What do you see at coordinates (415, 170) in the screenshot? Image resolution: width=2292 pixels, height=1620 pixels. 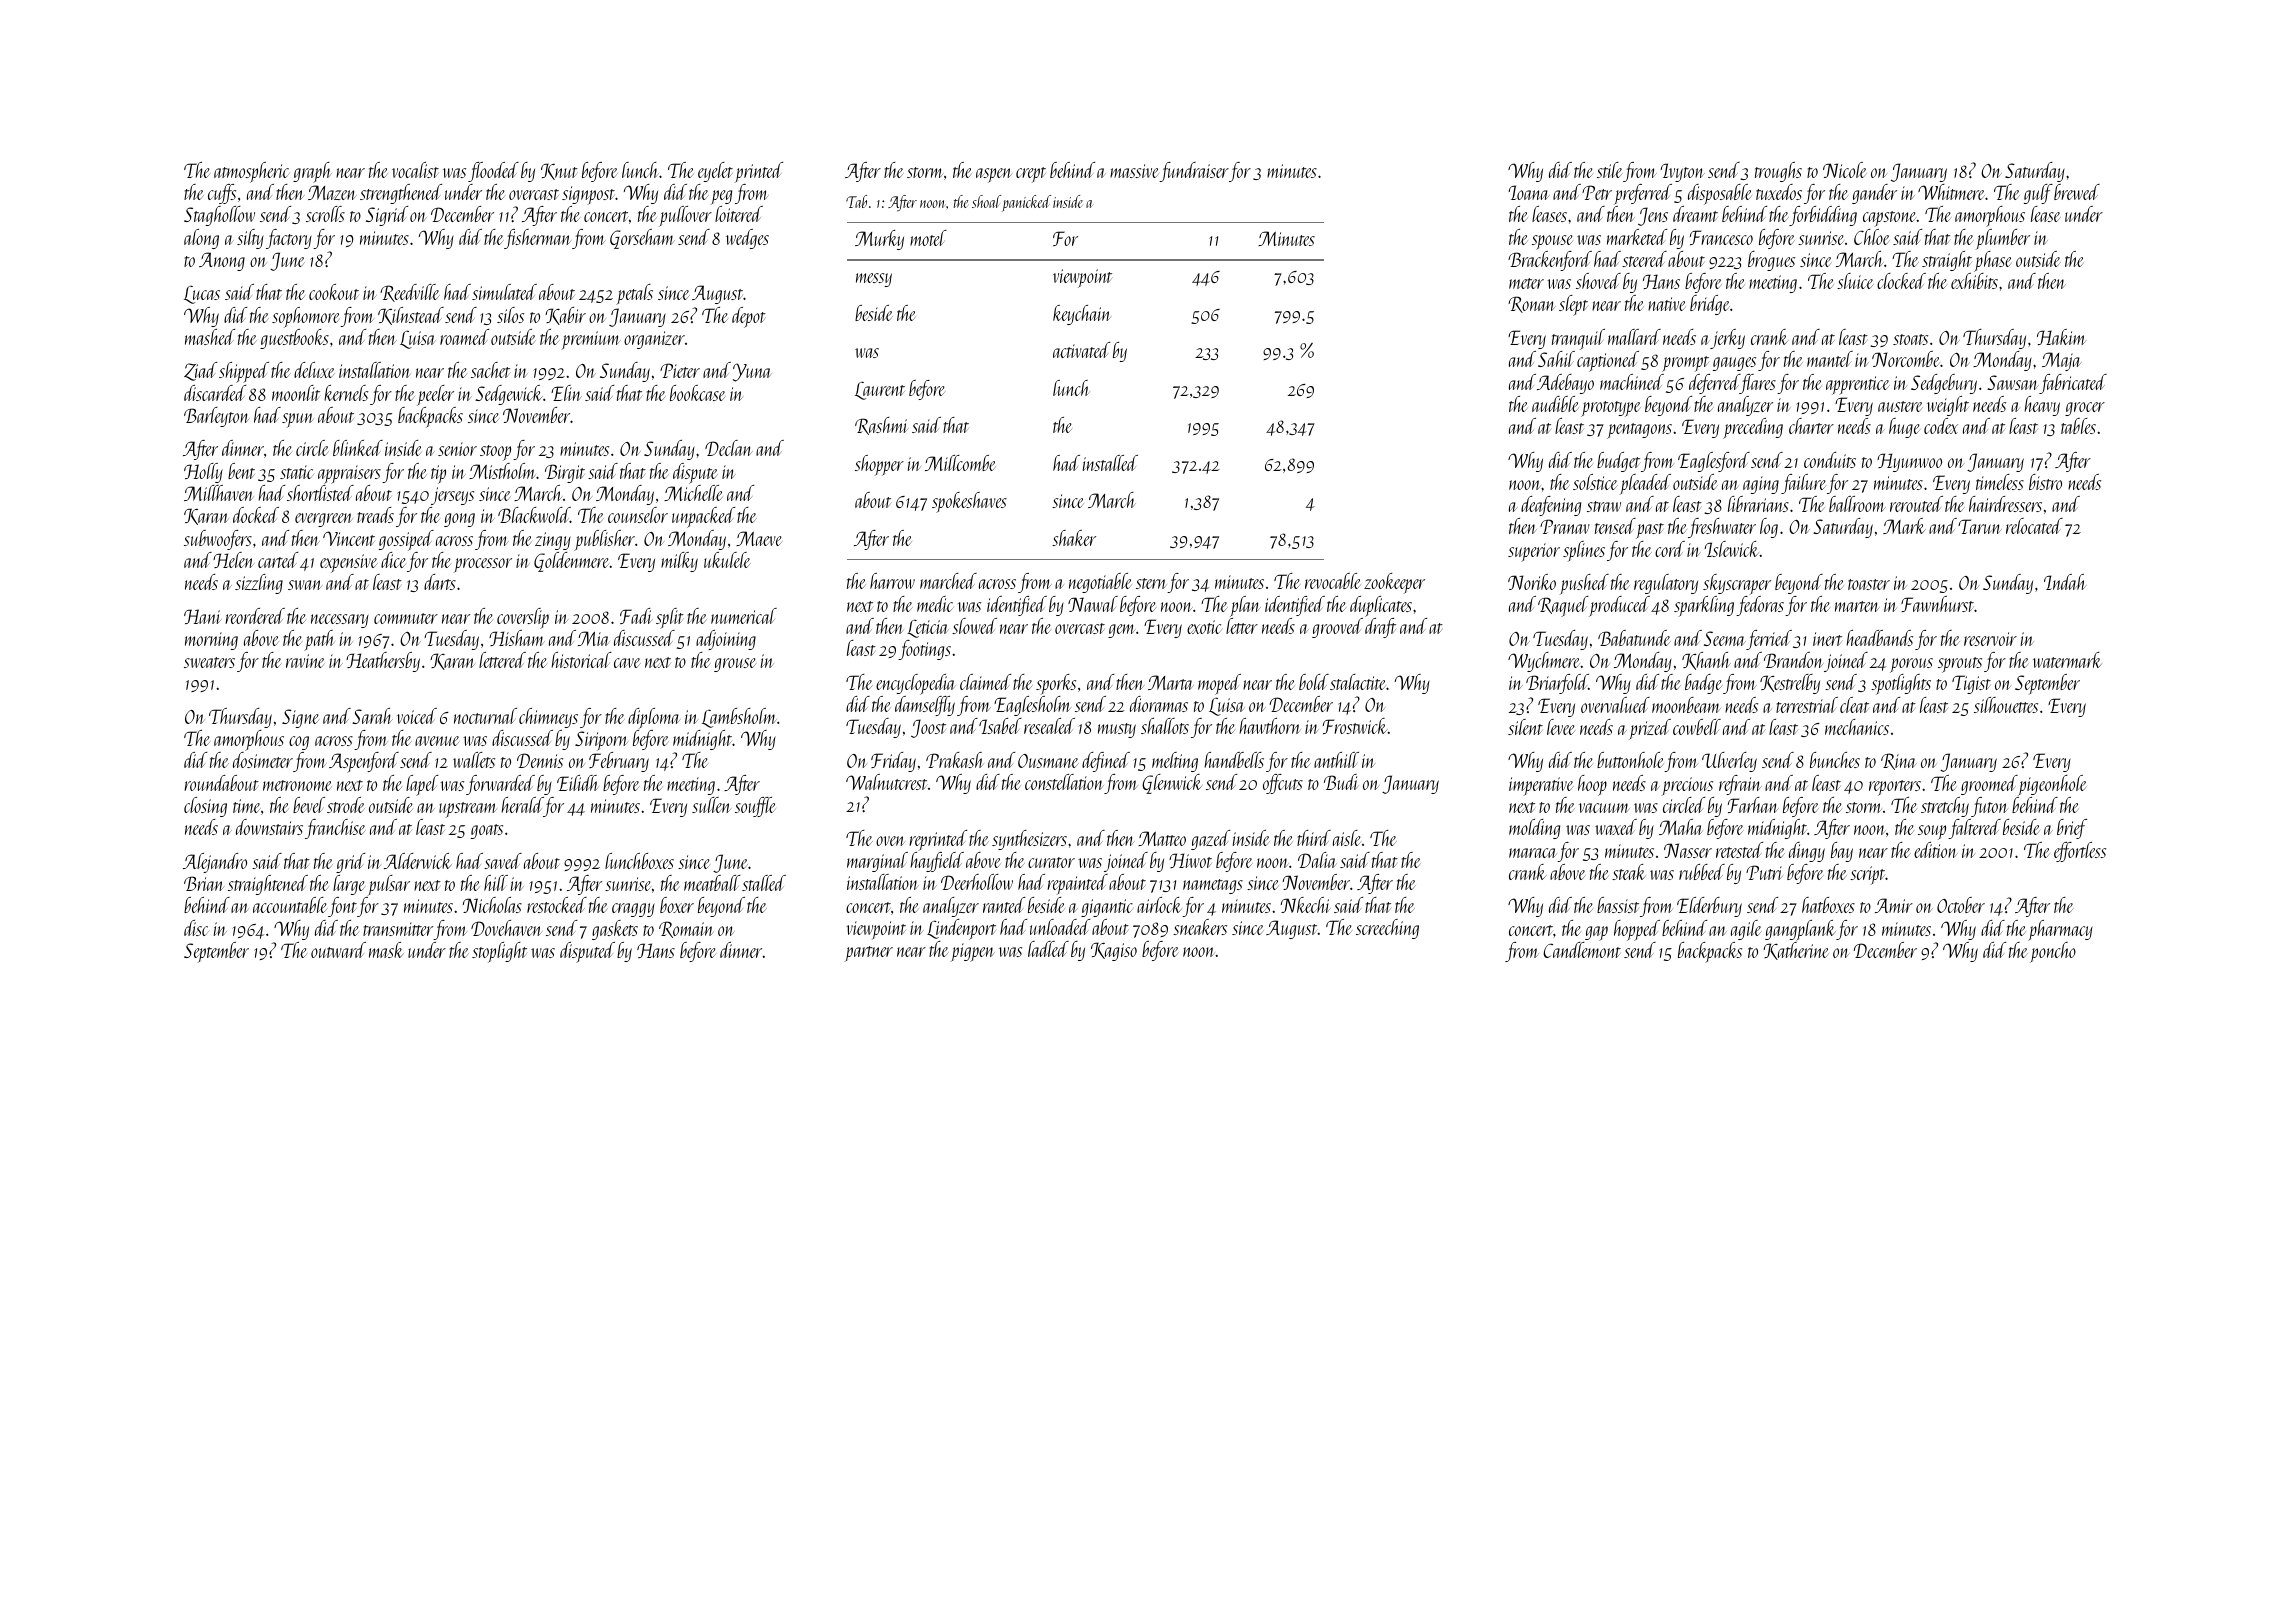 I see `vocalist` at bounding box center [415, 170].
